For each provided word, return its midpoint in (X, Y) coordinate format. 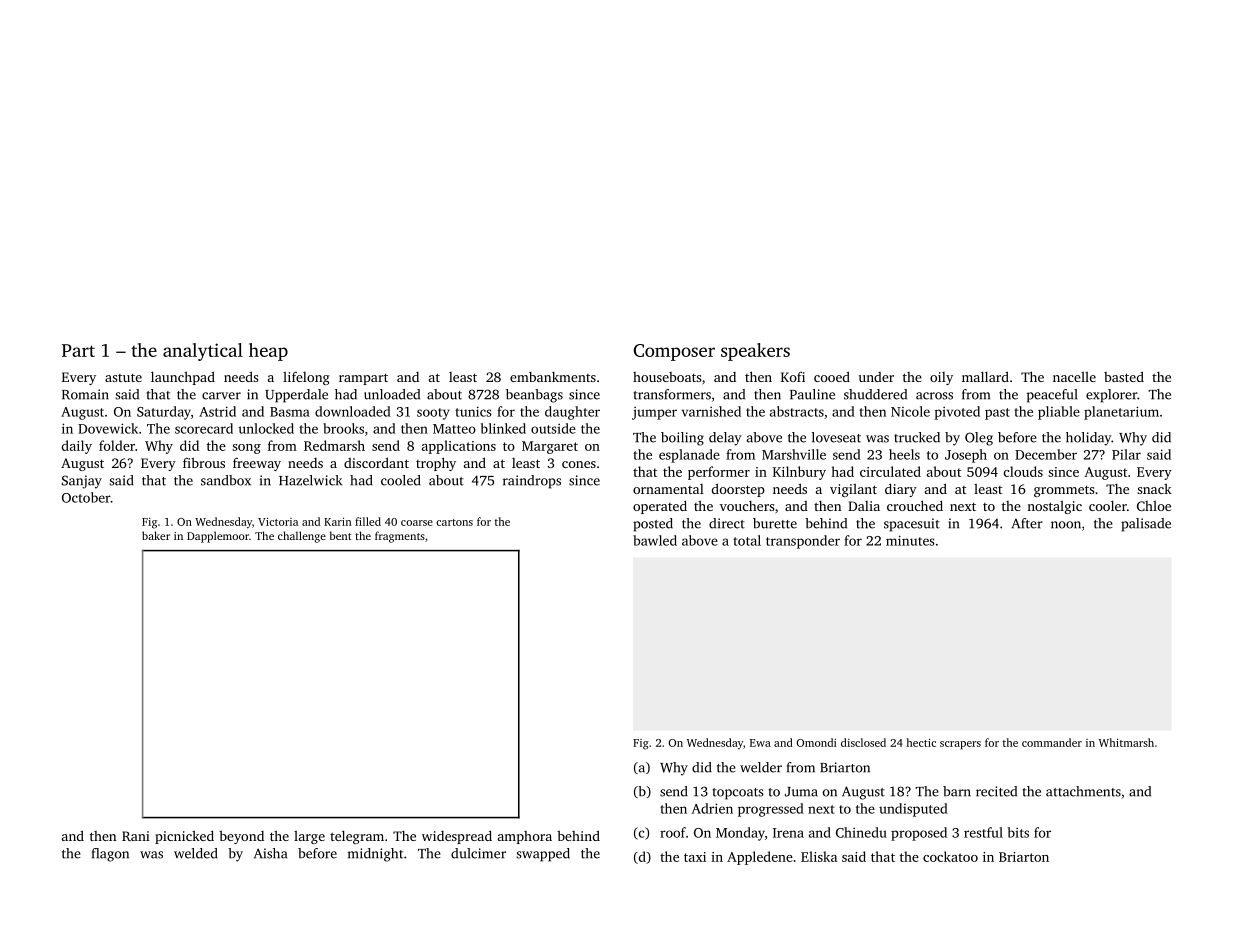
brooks (343, 428)
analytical (203, 352)
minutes (910, 540)
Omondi (817, 742)
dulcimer (478, 853)
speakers (755, 352)
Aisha (270, 853)
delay (725, 439)
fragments (400, 537)
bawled (655, 540)
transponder (803, 542)
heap (268, 352)
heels (904, 454)
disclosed (863, 742)
